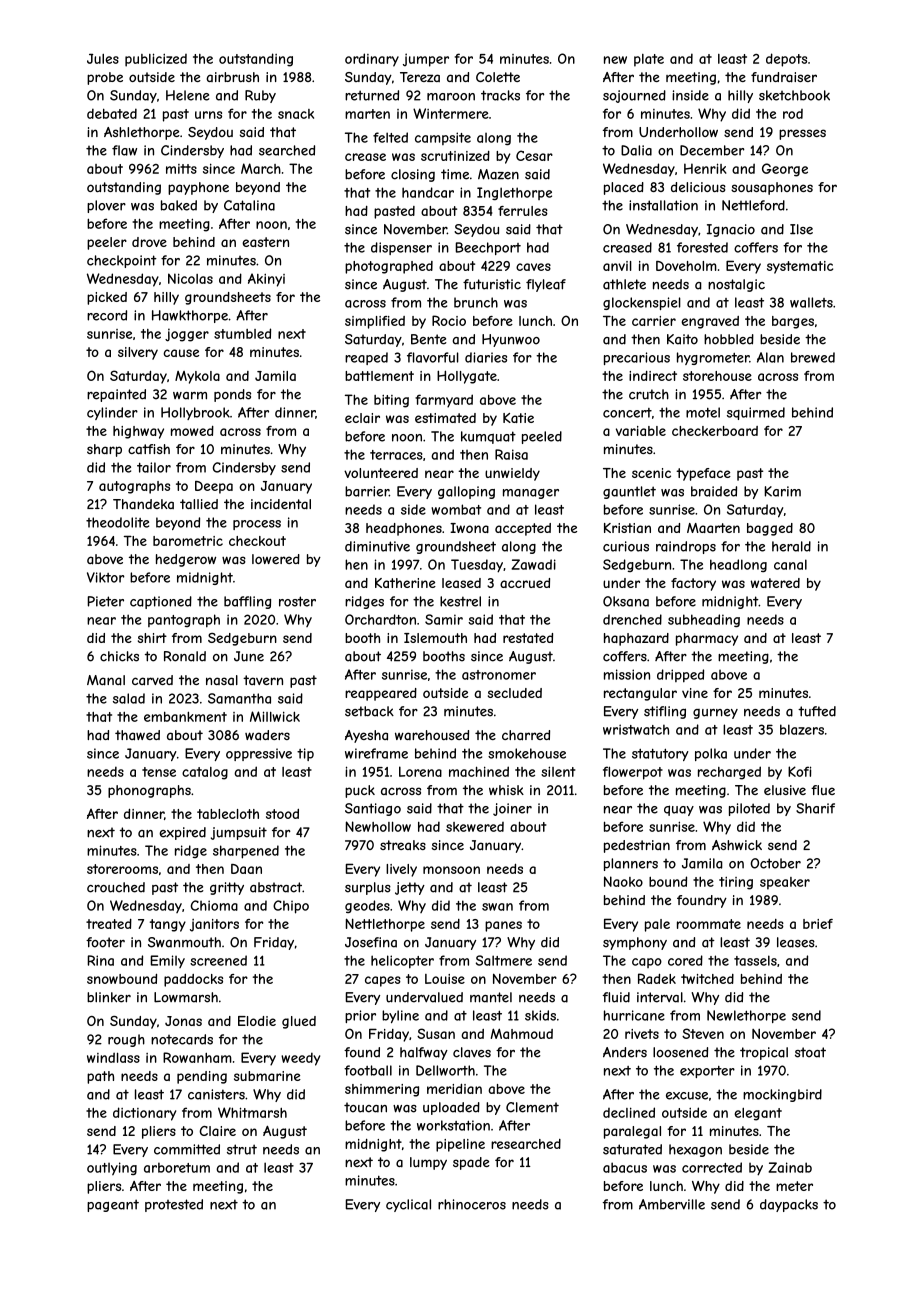 This screenshot has width=924, height=1308. What do you see at coordinates (408, 1205) in the screenshot?
I see `cyclical` at bounding box center [408, 1205].
